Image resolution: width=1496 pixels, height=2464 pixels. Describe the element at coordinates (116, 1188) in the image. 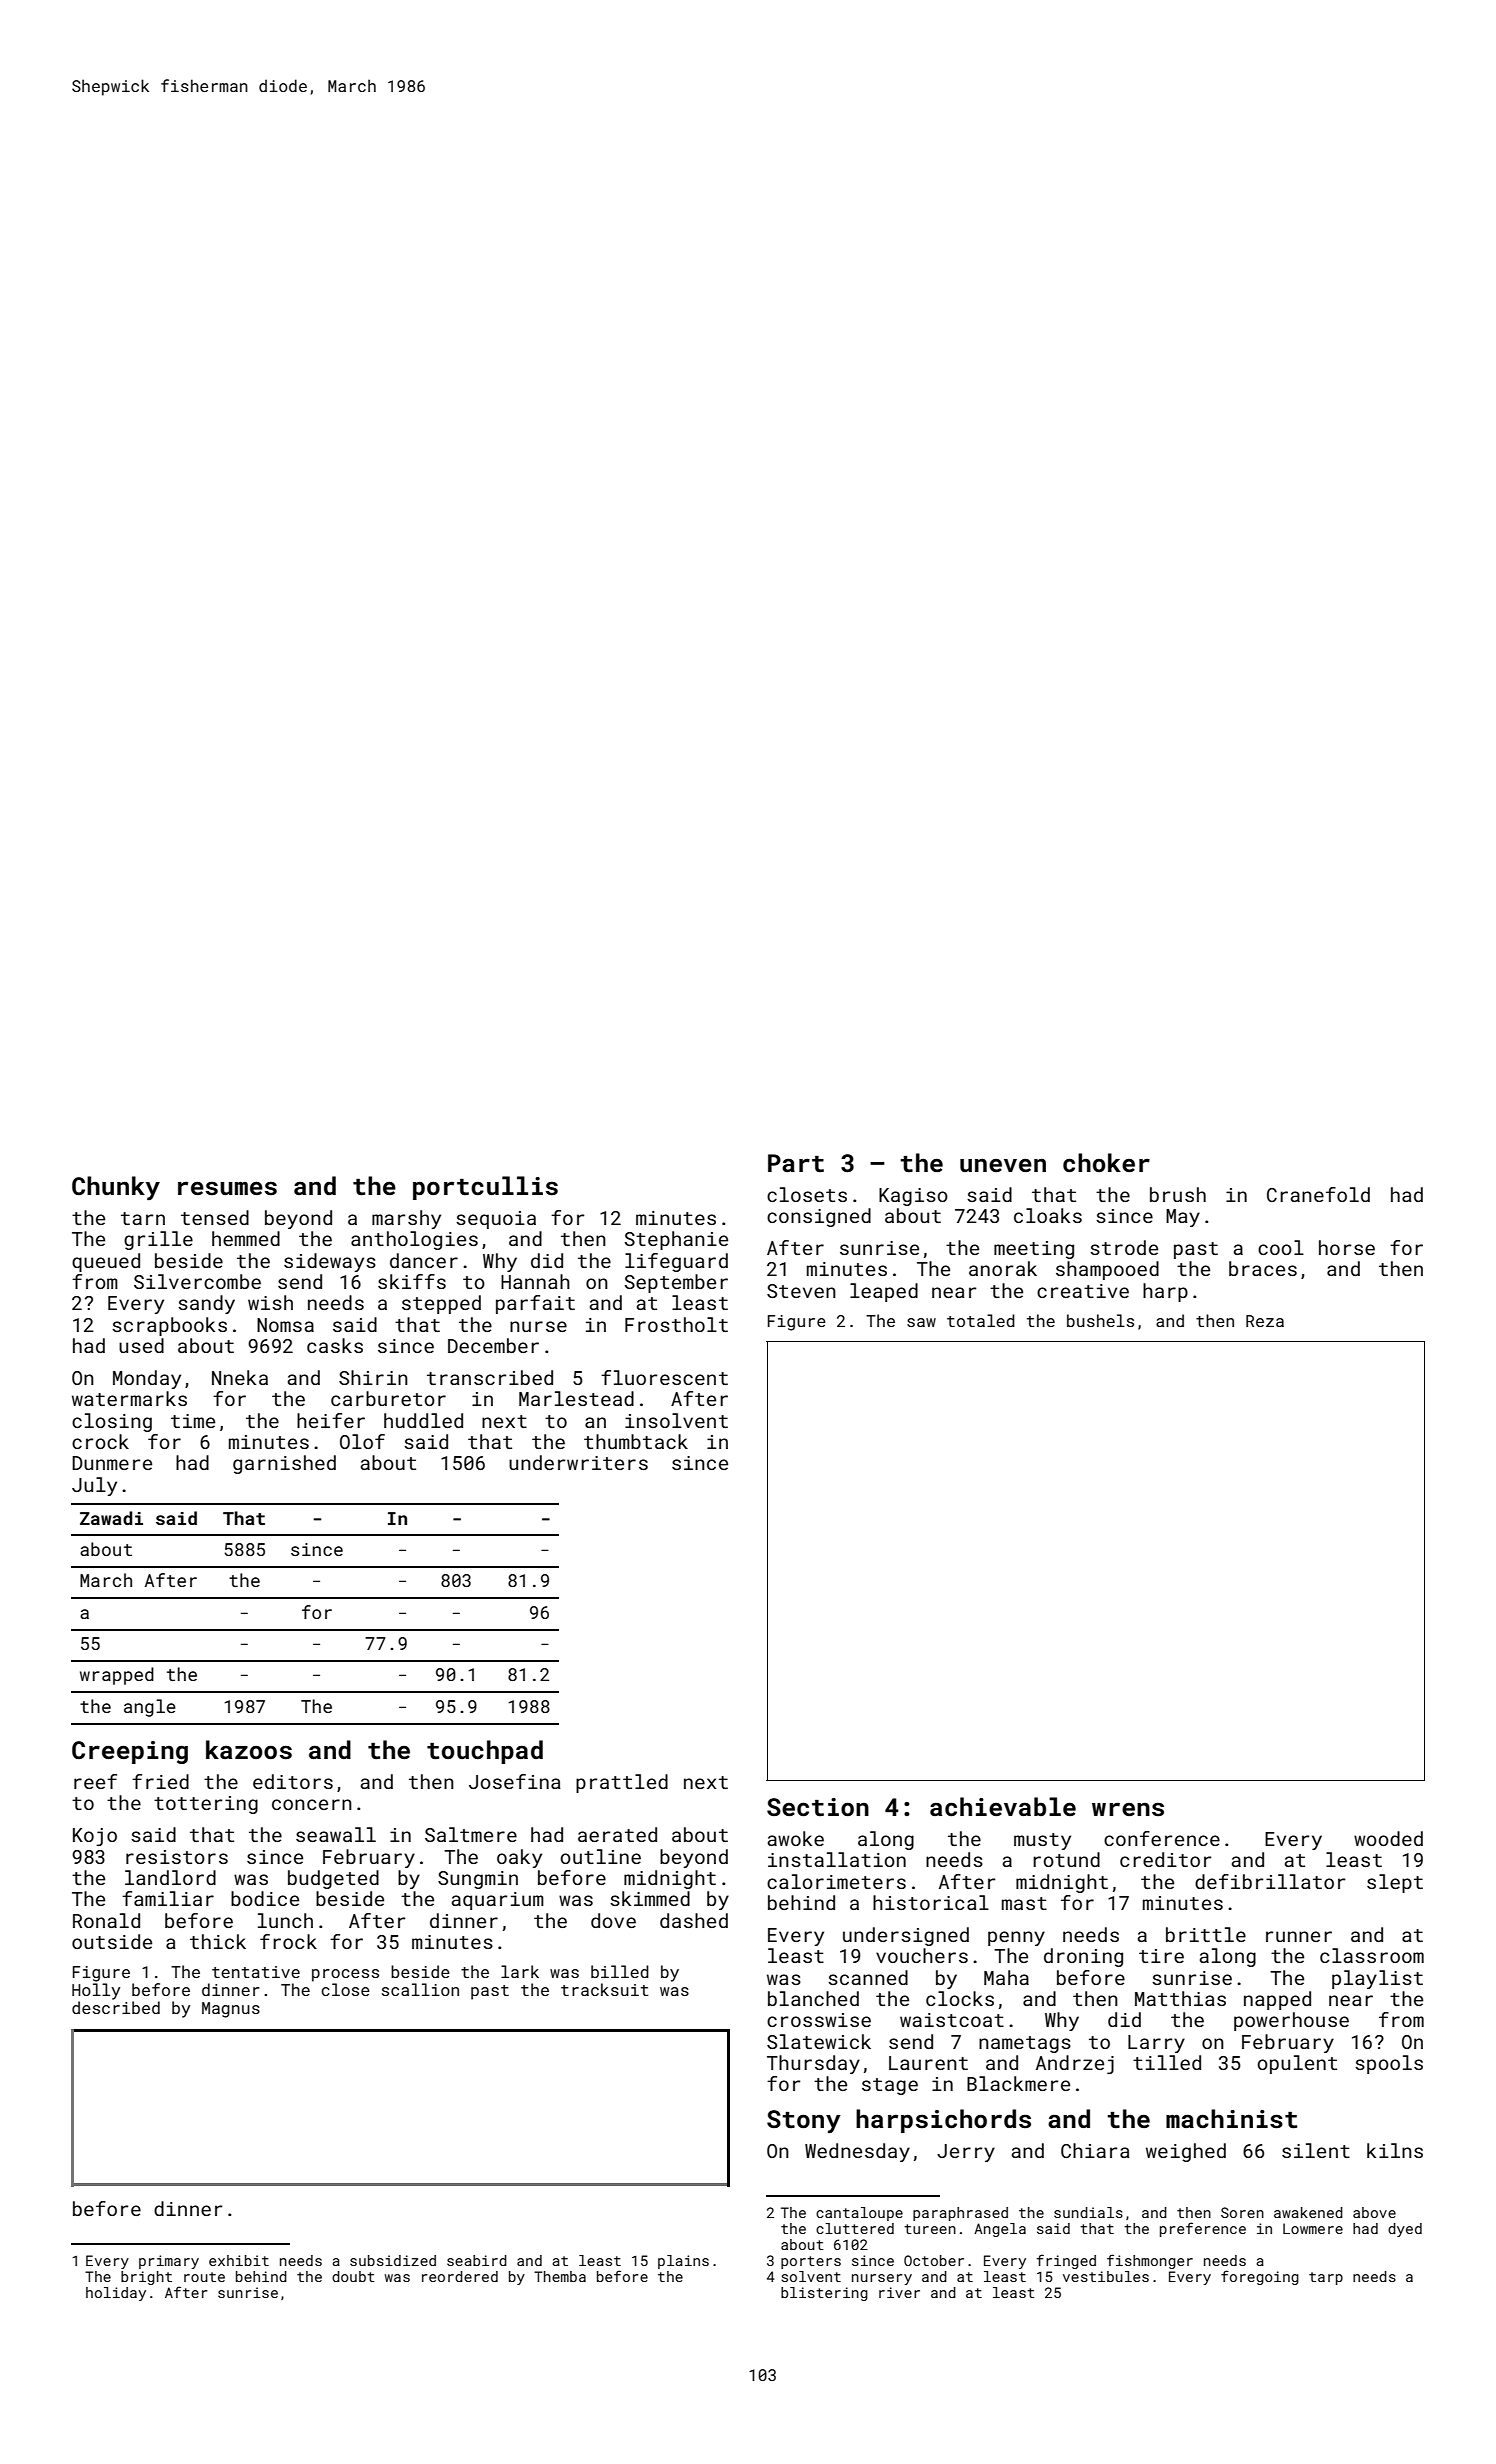

I see `Chunky` at that location.
